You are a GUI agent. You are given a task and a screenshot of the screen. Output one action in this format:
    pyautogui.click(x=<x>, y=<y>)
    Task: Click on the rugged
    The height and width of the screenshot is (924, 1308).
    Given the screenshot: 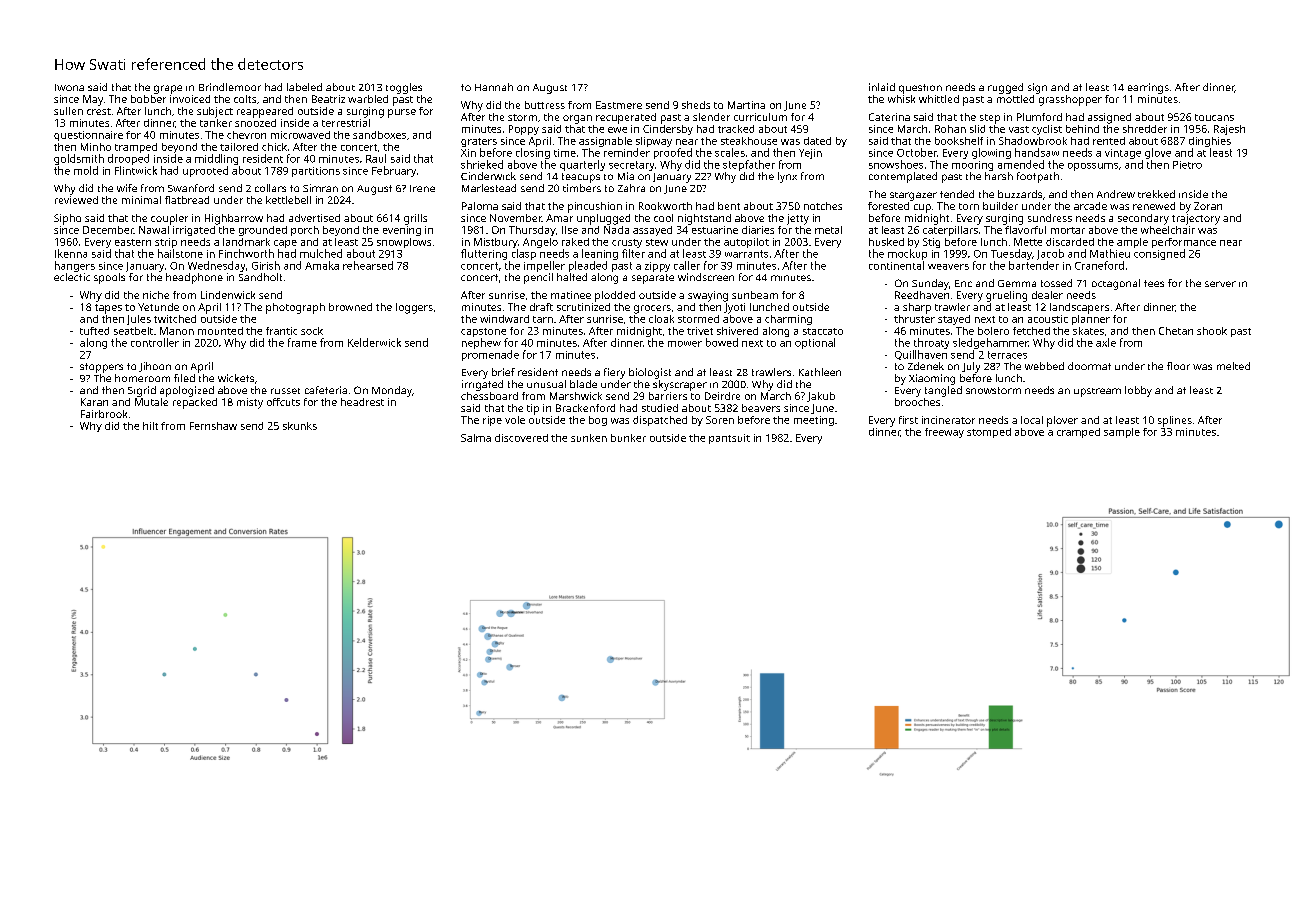 What is the action you would take?
    pyautogui.click(x=1005, y=88)
